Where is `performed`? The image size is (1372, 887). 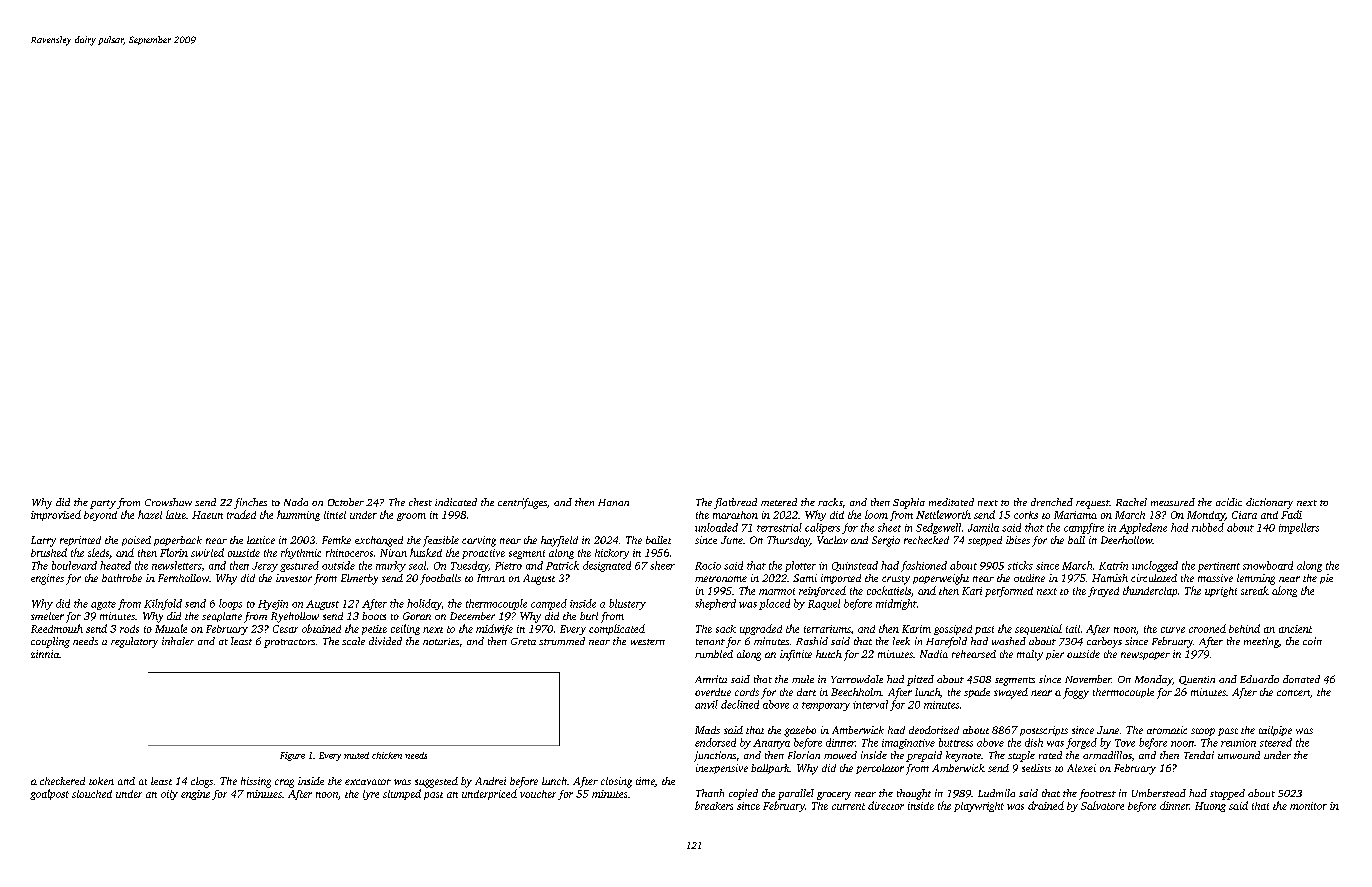 performed is located at coordinates (1009, 592).
